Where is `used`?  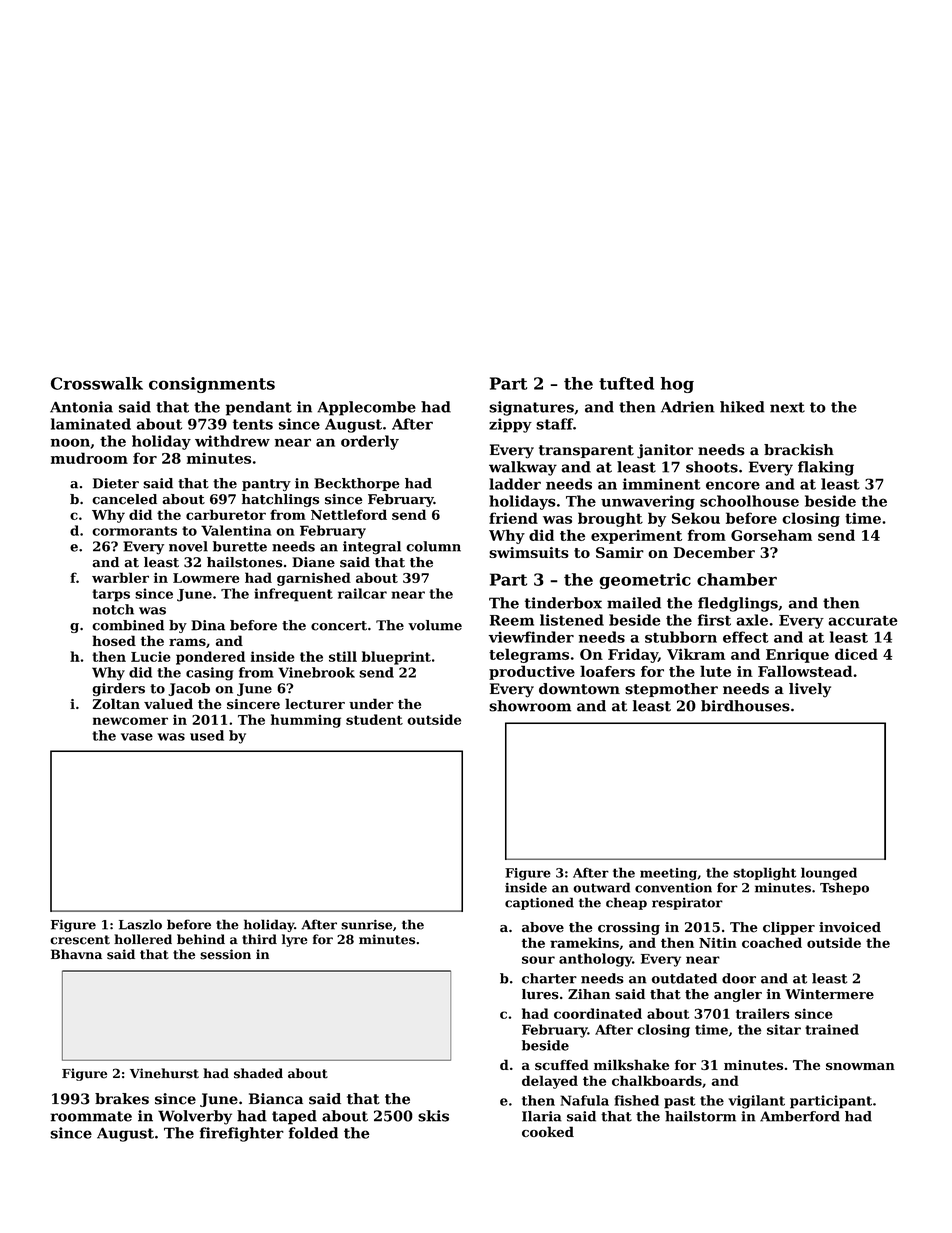
used is located at coordinates (207, 735).
